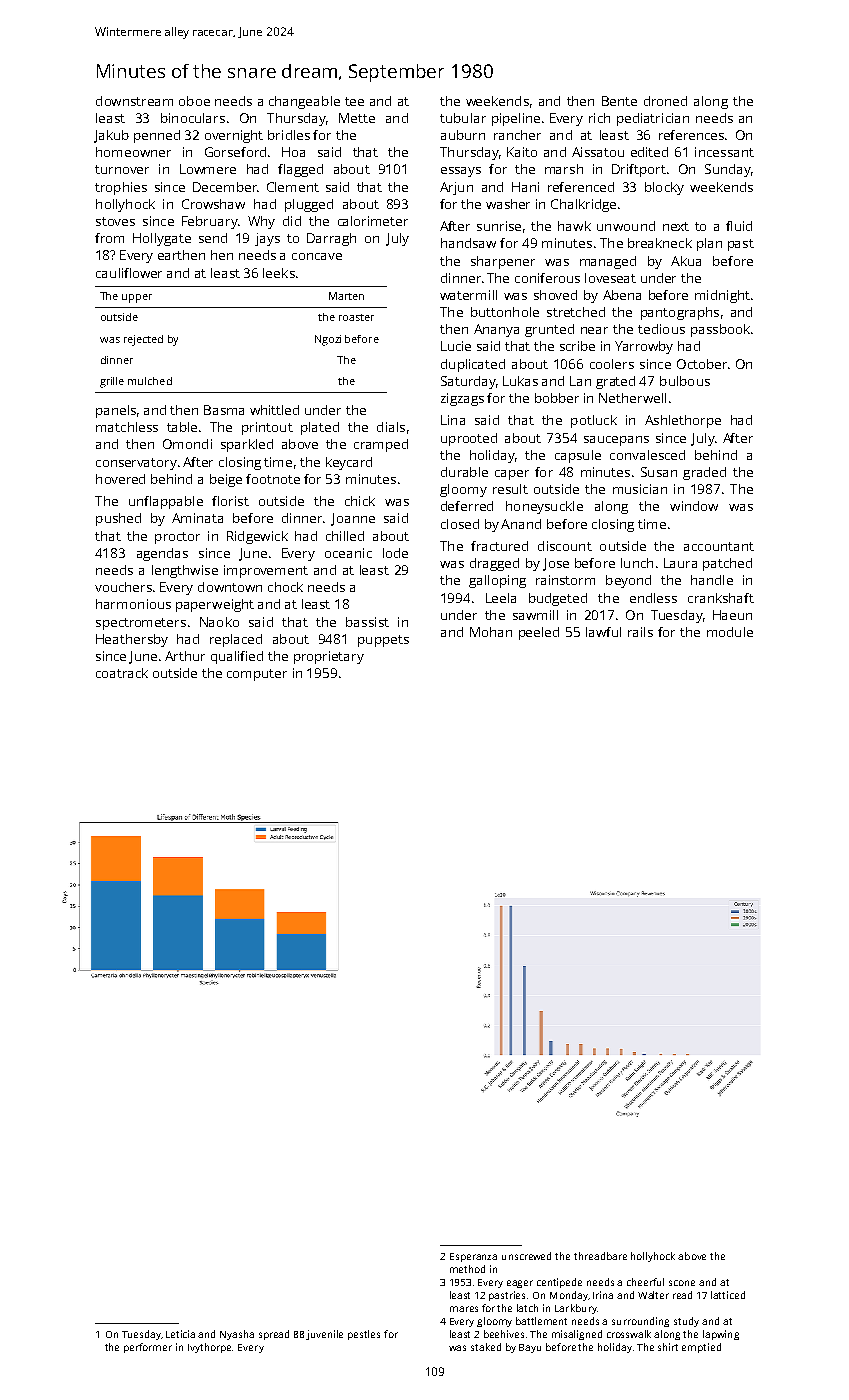 This screenshot has width=849, height=1400. I want to click on Nyasha, so click(237, 1335).
